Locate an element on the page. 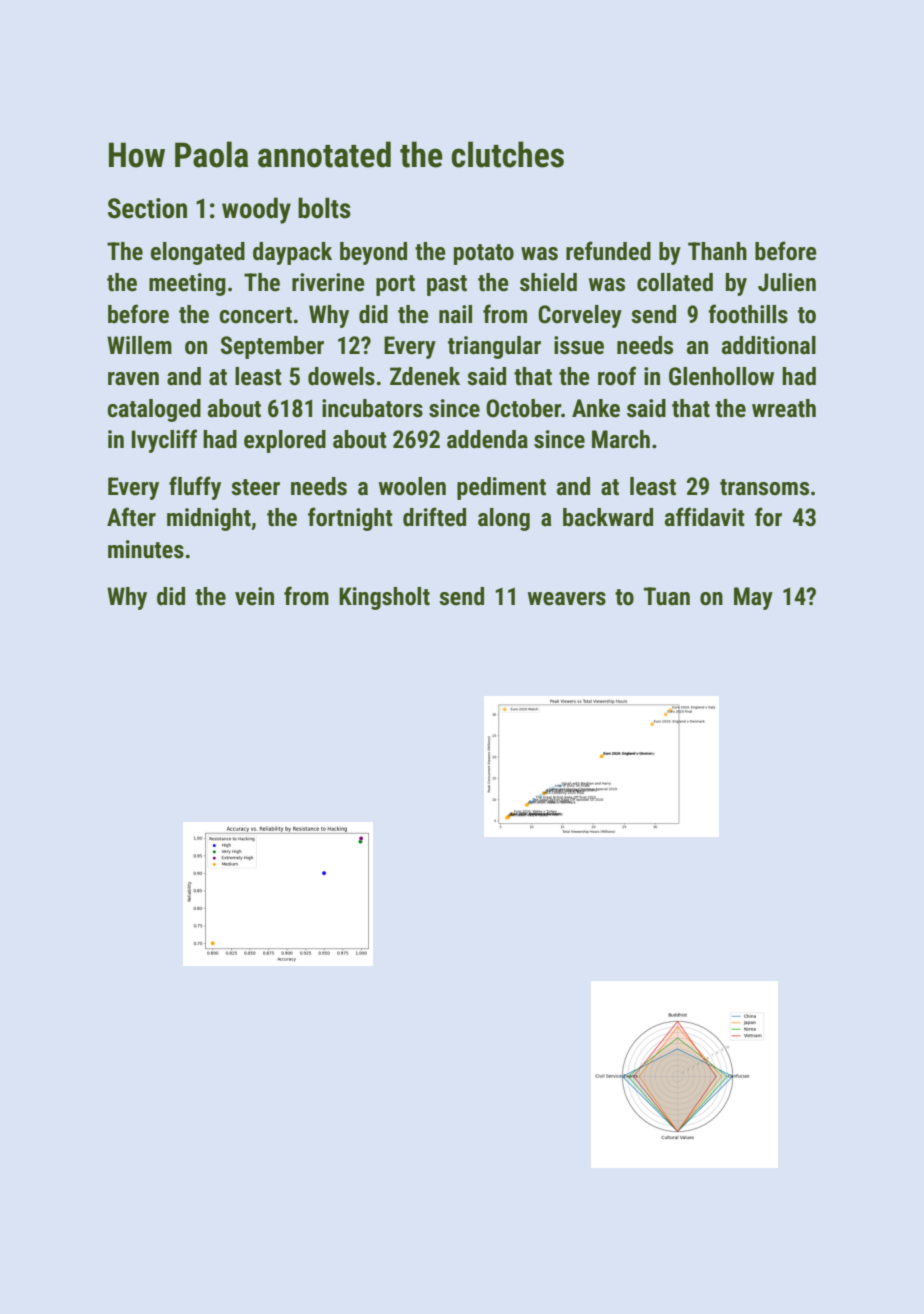 Image resolution: width=924 pixels, height=1314 pixels. transoms is located at coordinates (764, 487).
